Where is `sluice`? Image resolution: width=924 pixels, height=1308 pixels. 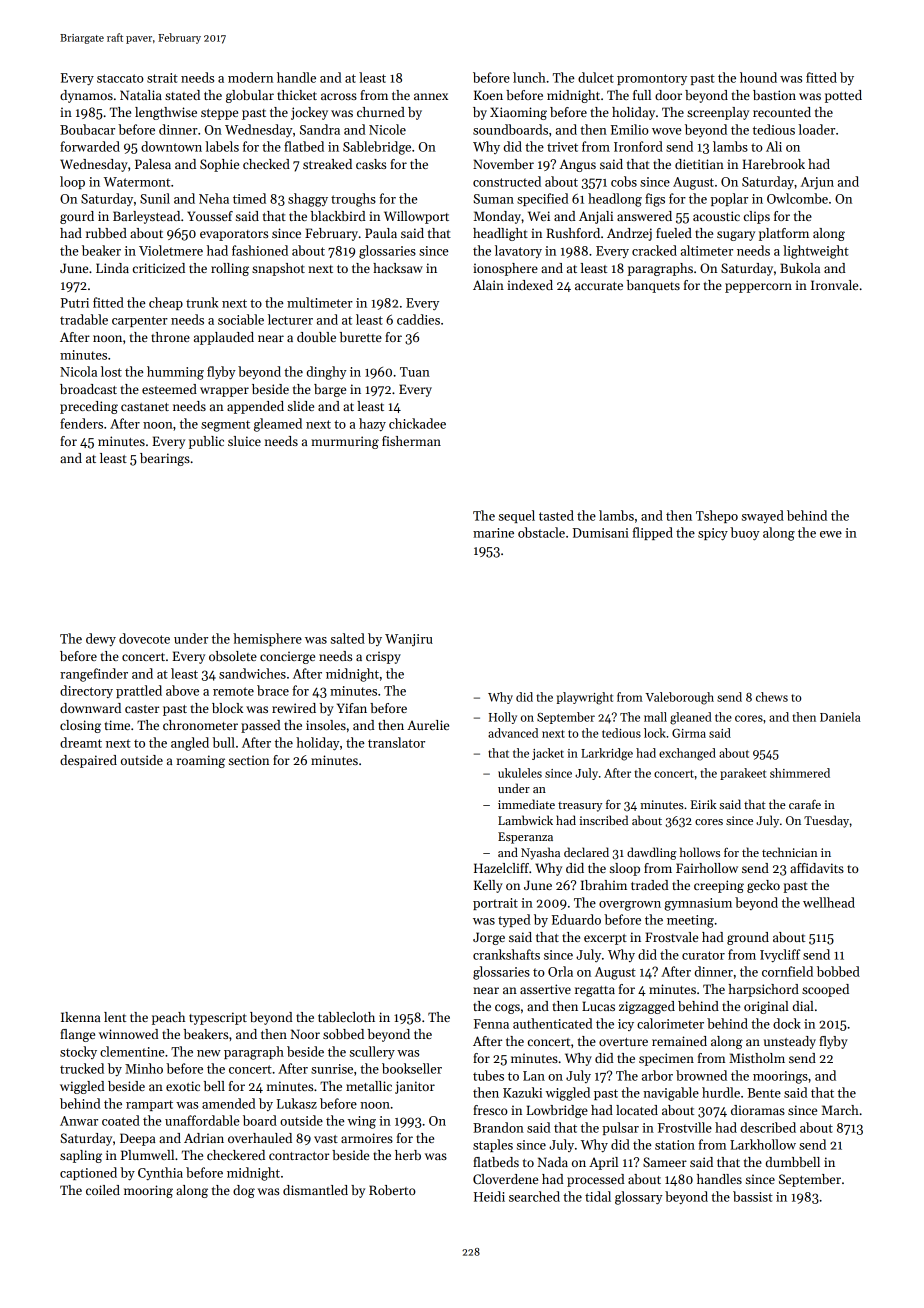
sluice is located at coordinates (244, 441).
